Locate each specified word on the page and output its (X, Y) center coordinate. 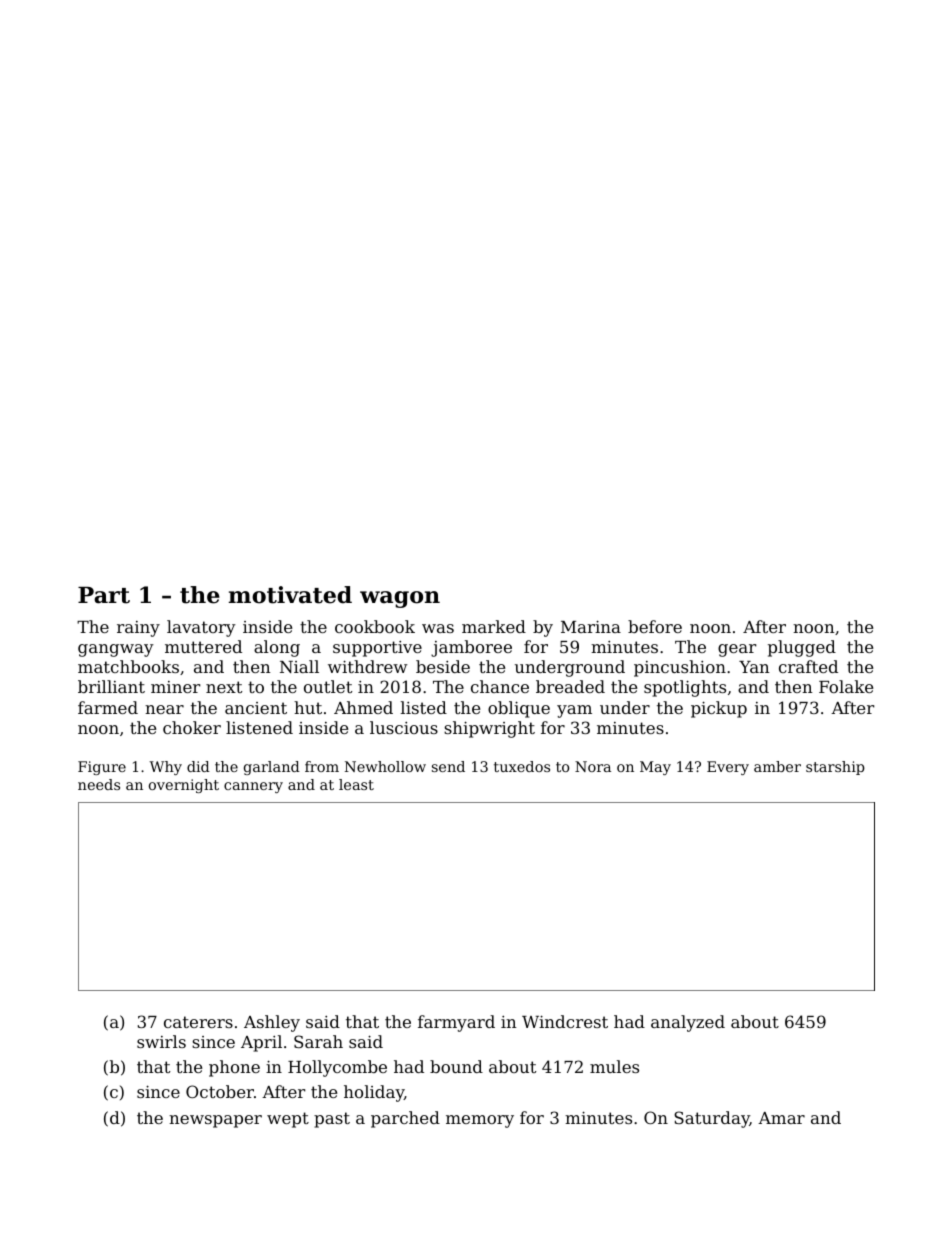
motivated (290, 595)
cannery (253, 787)
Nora (593, 766)
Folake (846, 686)
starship (835, 768)
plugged (802, 648)
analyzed (688, 1023)
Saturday (712, 1119)
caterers (198, 1022)
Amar (781, 1118)
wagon (400, 599)
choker (192, 727)
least (356, 784)
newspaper (215, 1121)
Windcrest (565, 1021)
